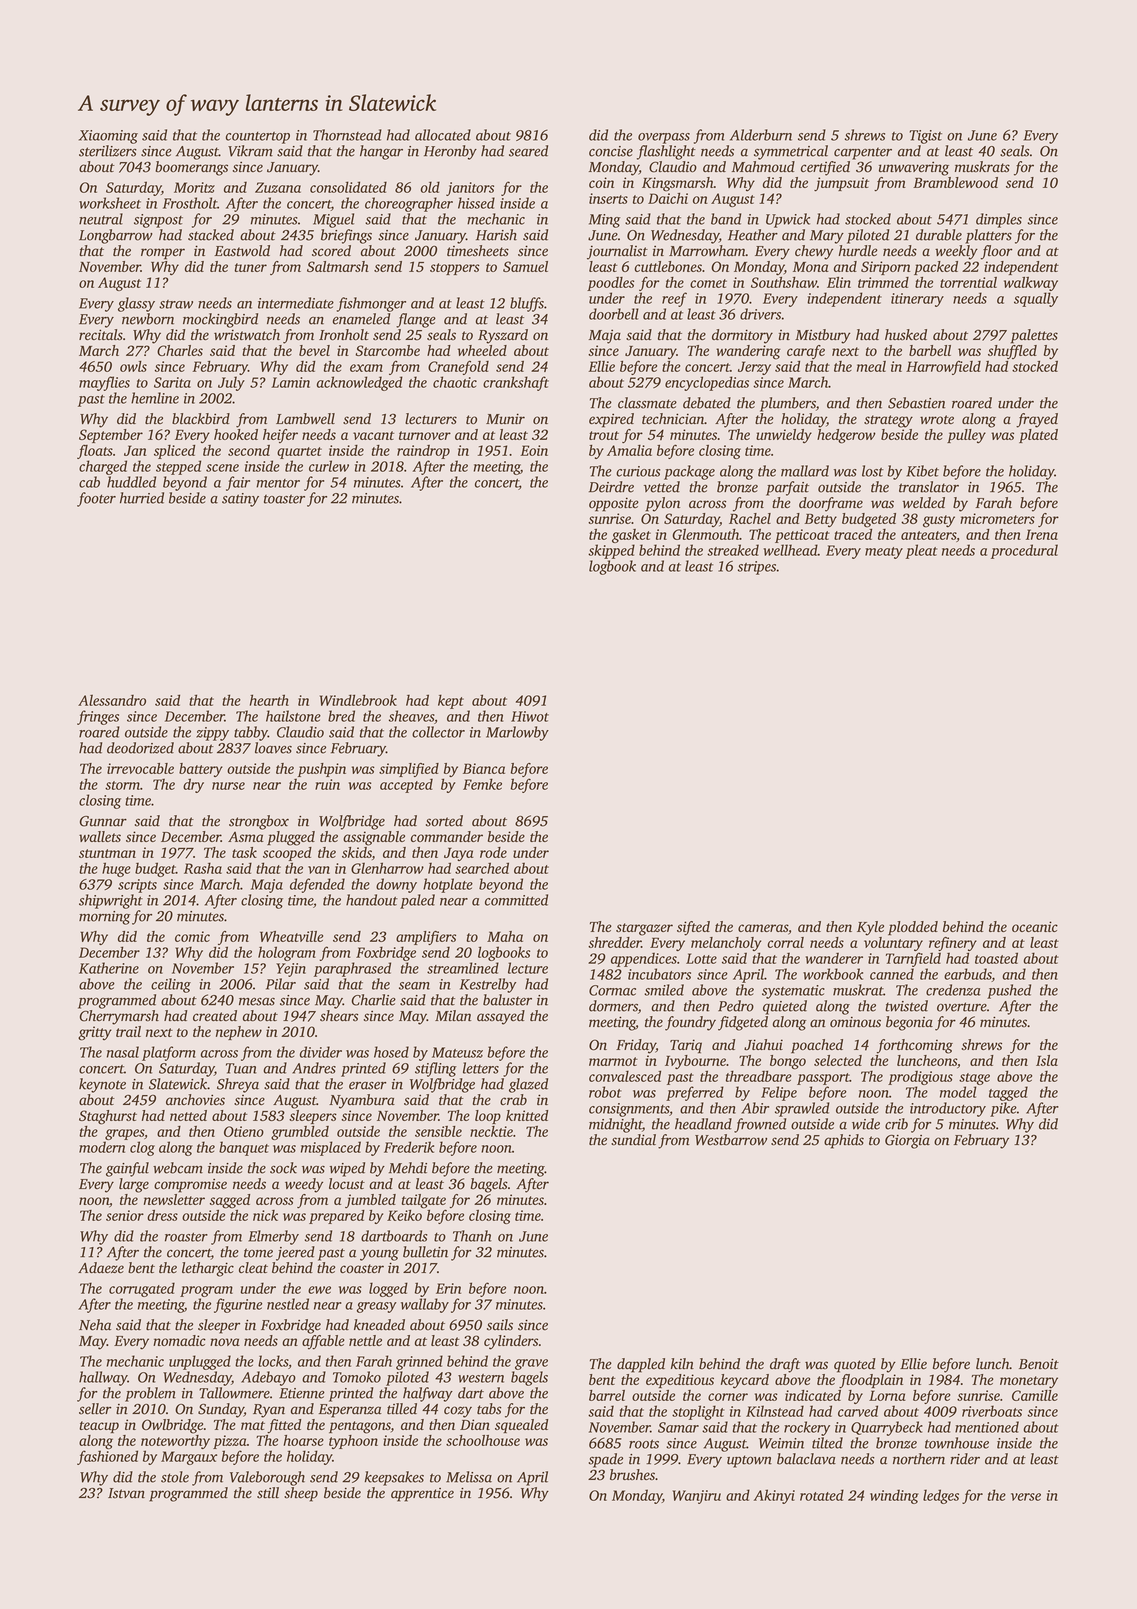 Image resolution: width=1137 pixels, height=1609 pixels. I want to click on Mateusz, so click(457, 1052).
